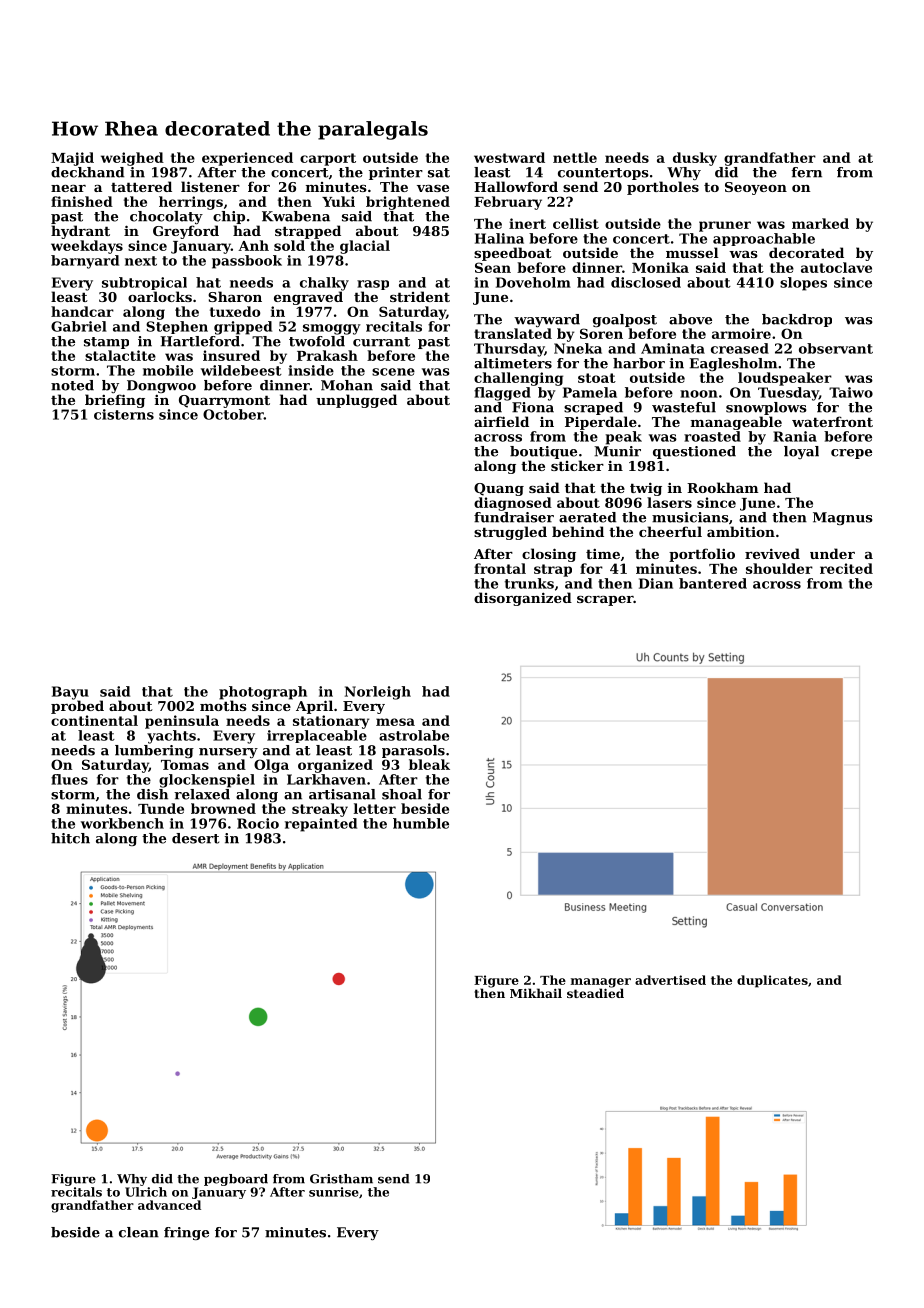  What do you see at coordinates (575, 157) in the screenshot?
I see `nettle` at bounding box center [575, 157].
